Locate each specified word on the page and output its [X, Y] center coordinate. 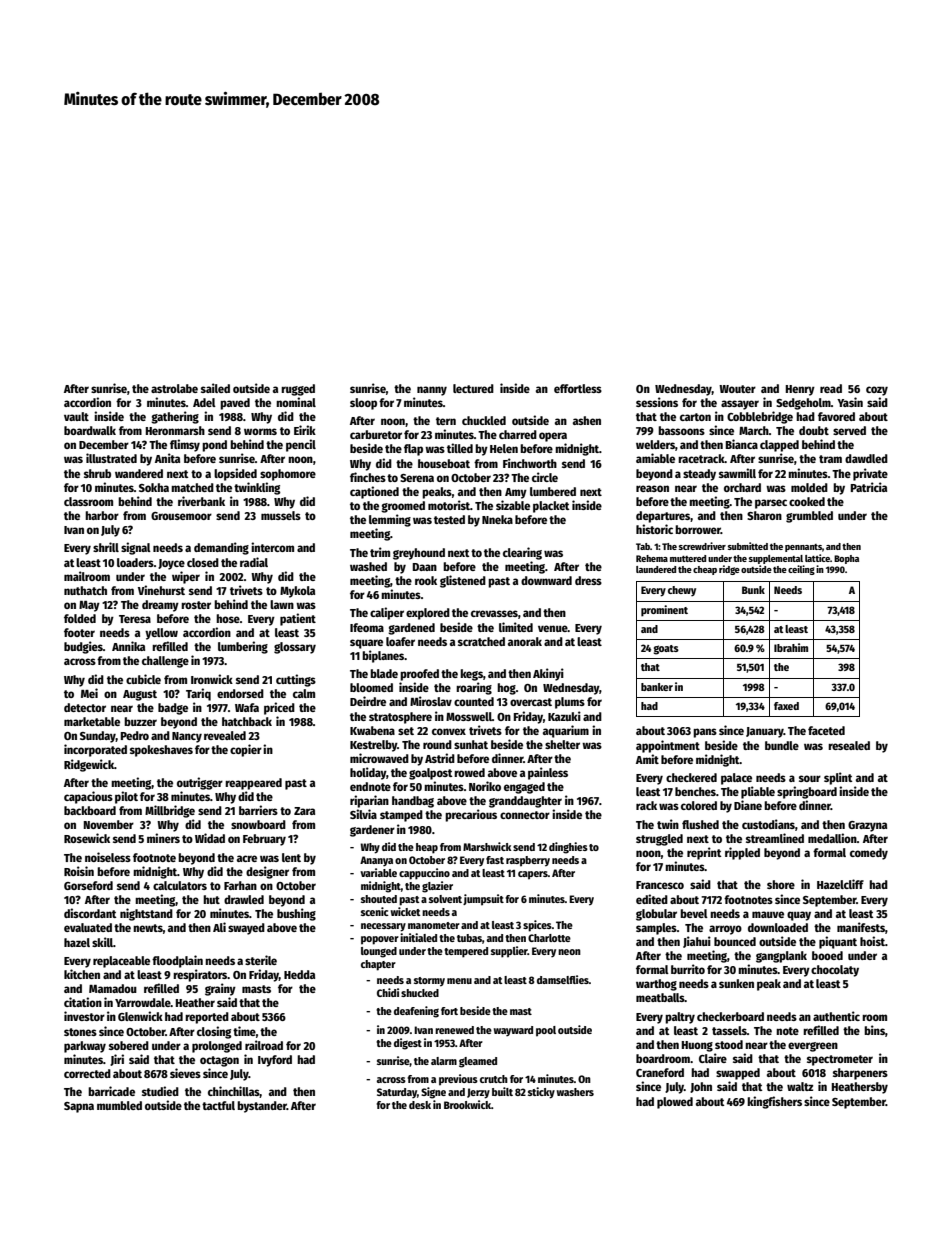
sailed [215, 388]
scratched [481, 641]
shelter [562, 744]
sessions [657, 402]
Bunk [753, 590]
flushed [700, 824]
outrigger [200, 783]
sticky [541, 1093]
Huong [697, 1046]
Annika [128, 646]
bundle [782, 745]
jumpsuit [483, 900]
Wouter [737, 389]
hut [211, 899]
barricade [111, 1091]
